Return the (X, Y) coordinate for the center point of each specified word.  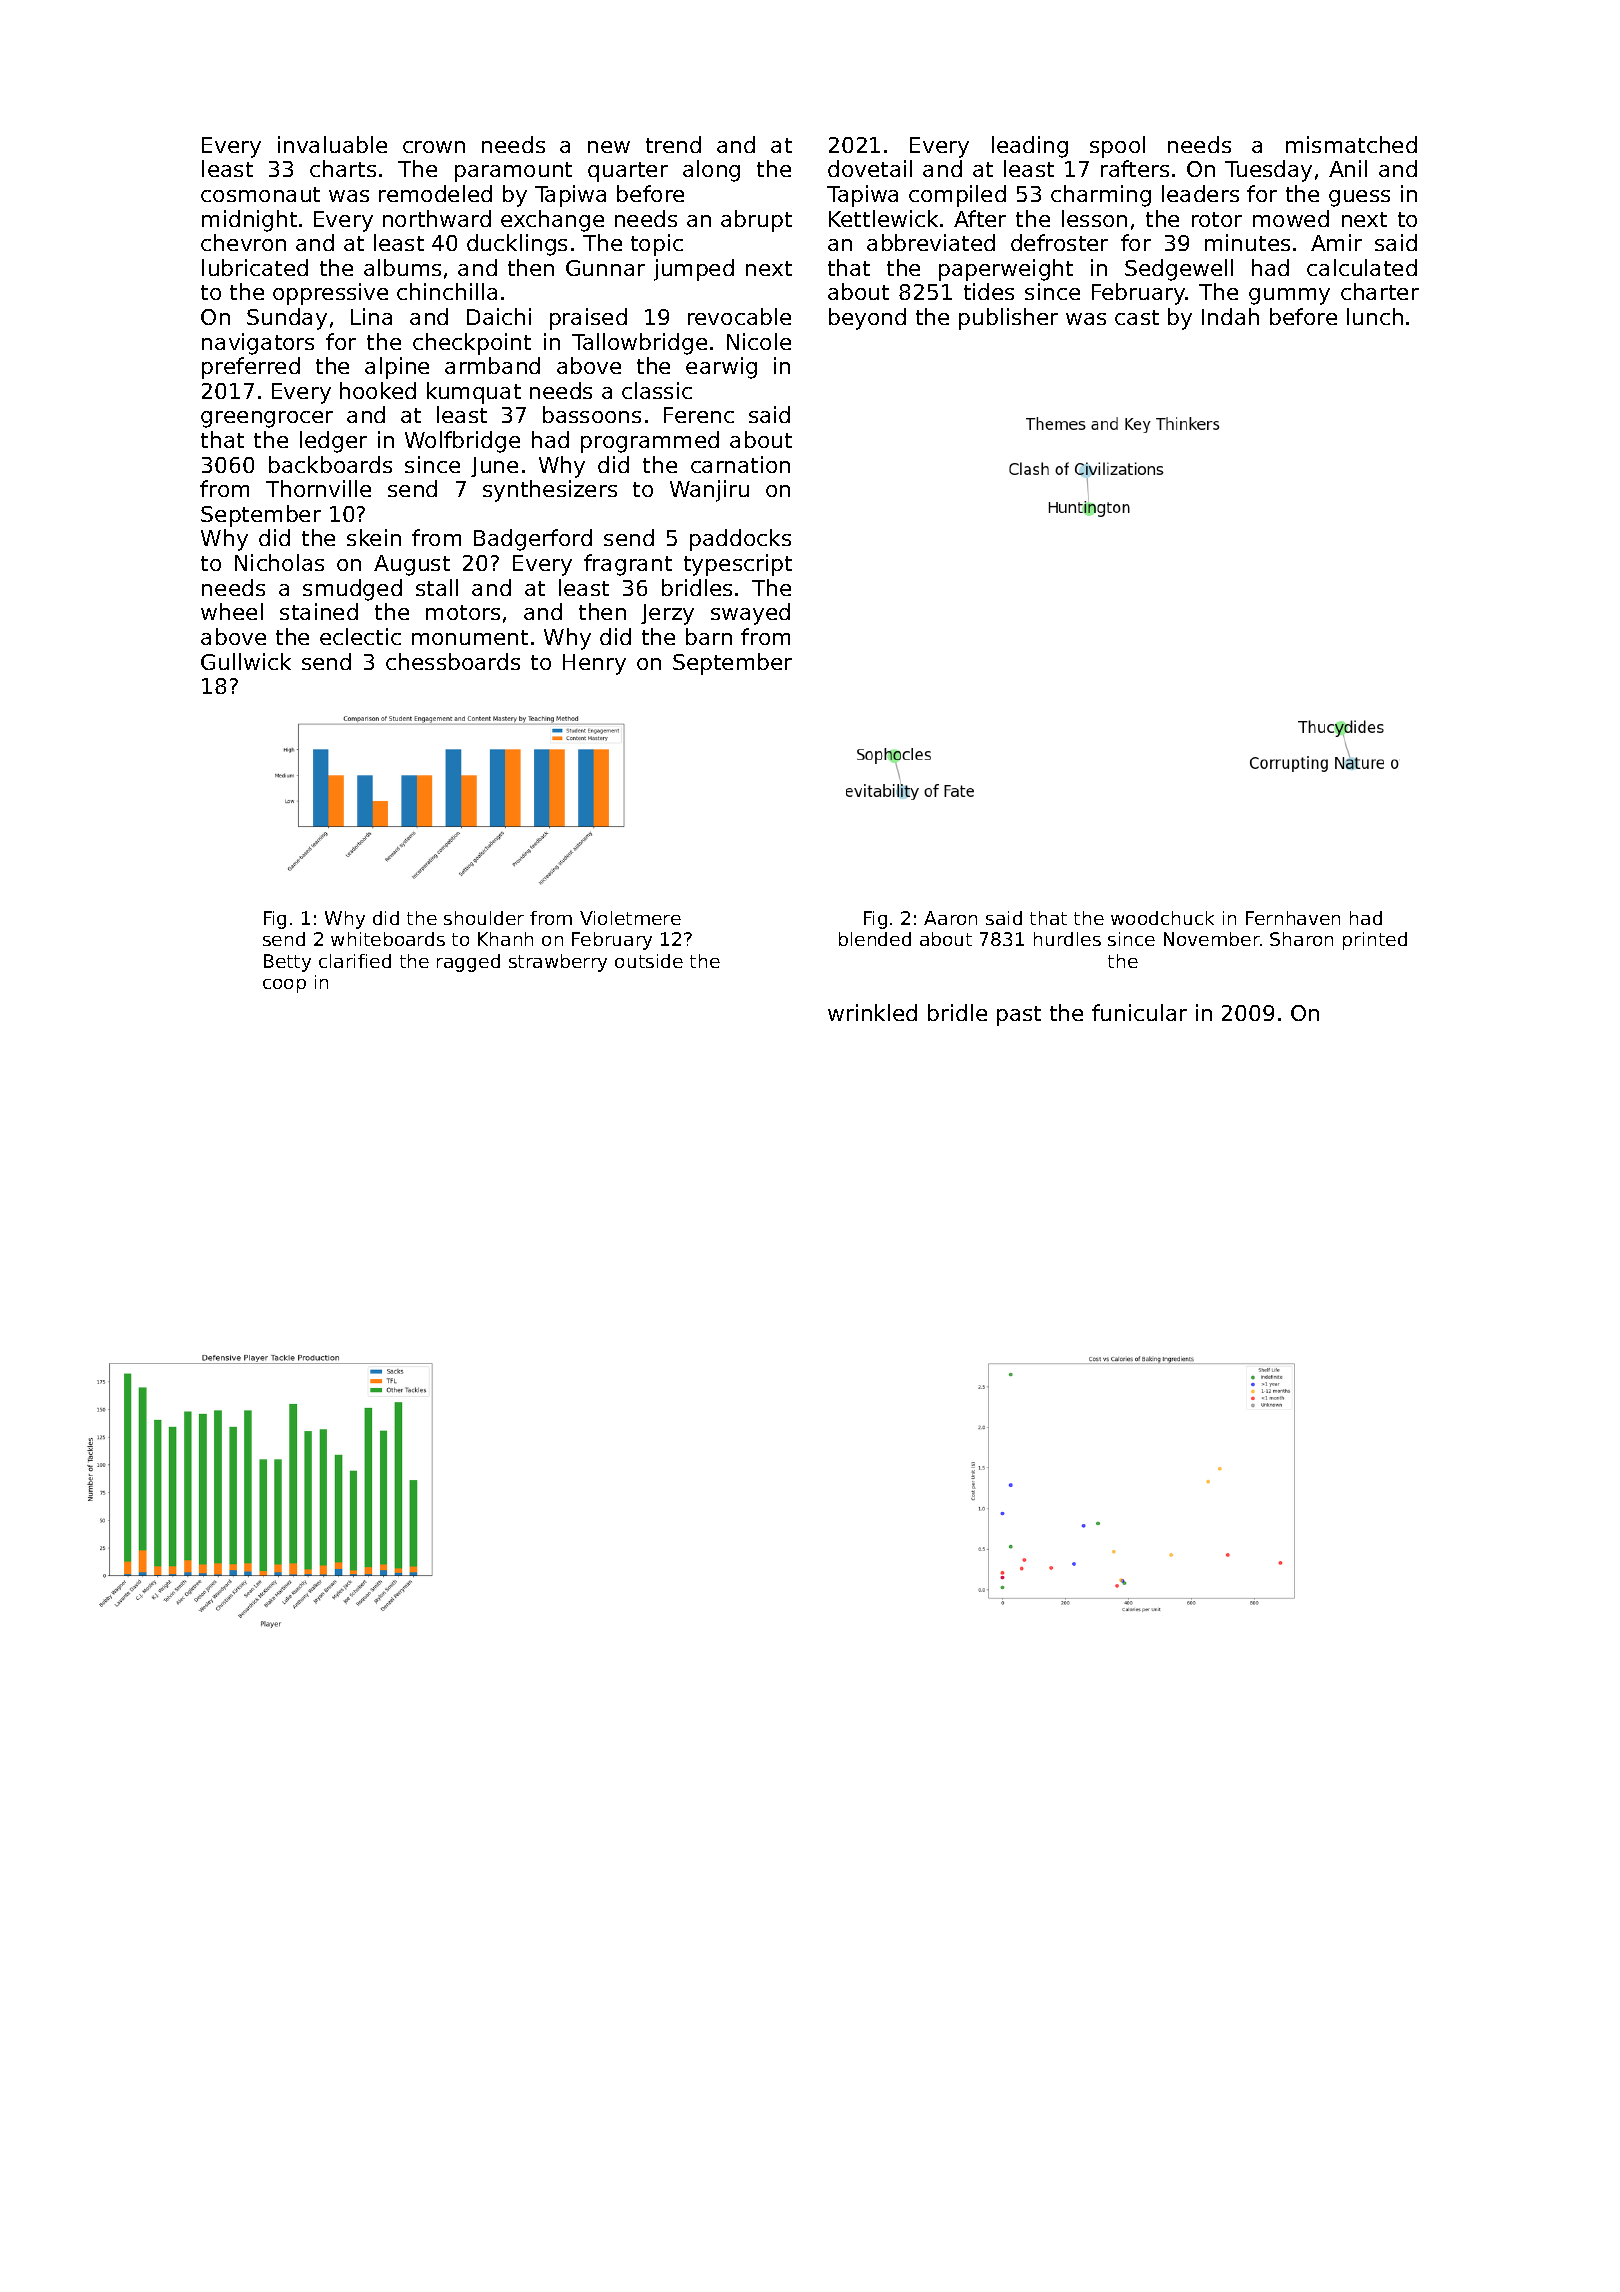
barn (709, 636)
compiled (957, 196)
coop (284, 986)
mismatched (1351, 144)
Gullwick (246, 661)
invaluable (332, 144)
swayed (750, 614)
